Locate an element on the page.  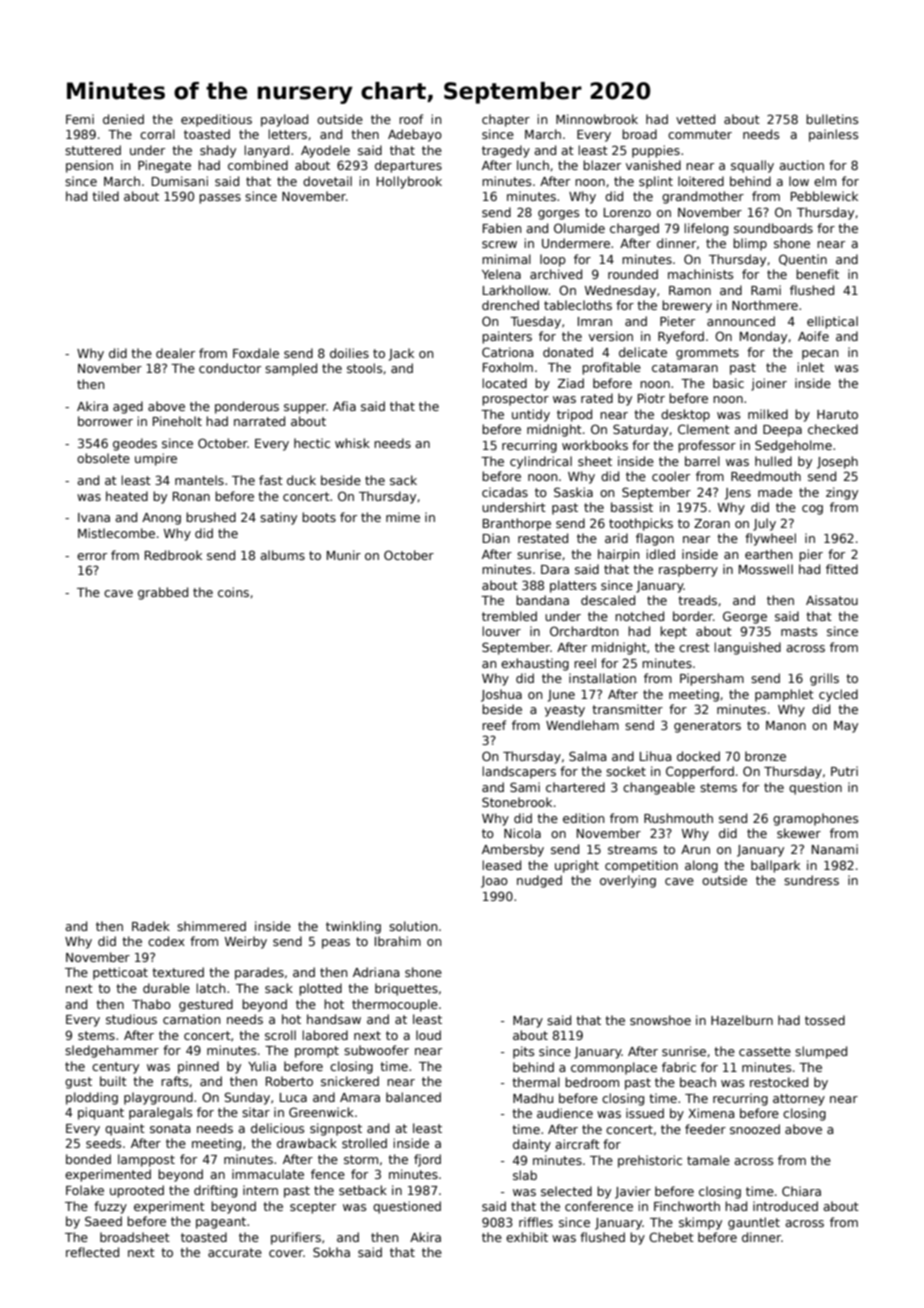
roof is located at coordinates (411, 119).
